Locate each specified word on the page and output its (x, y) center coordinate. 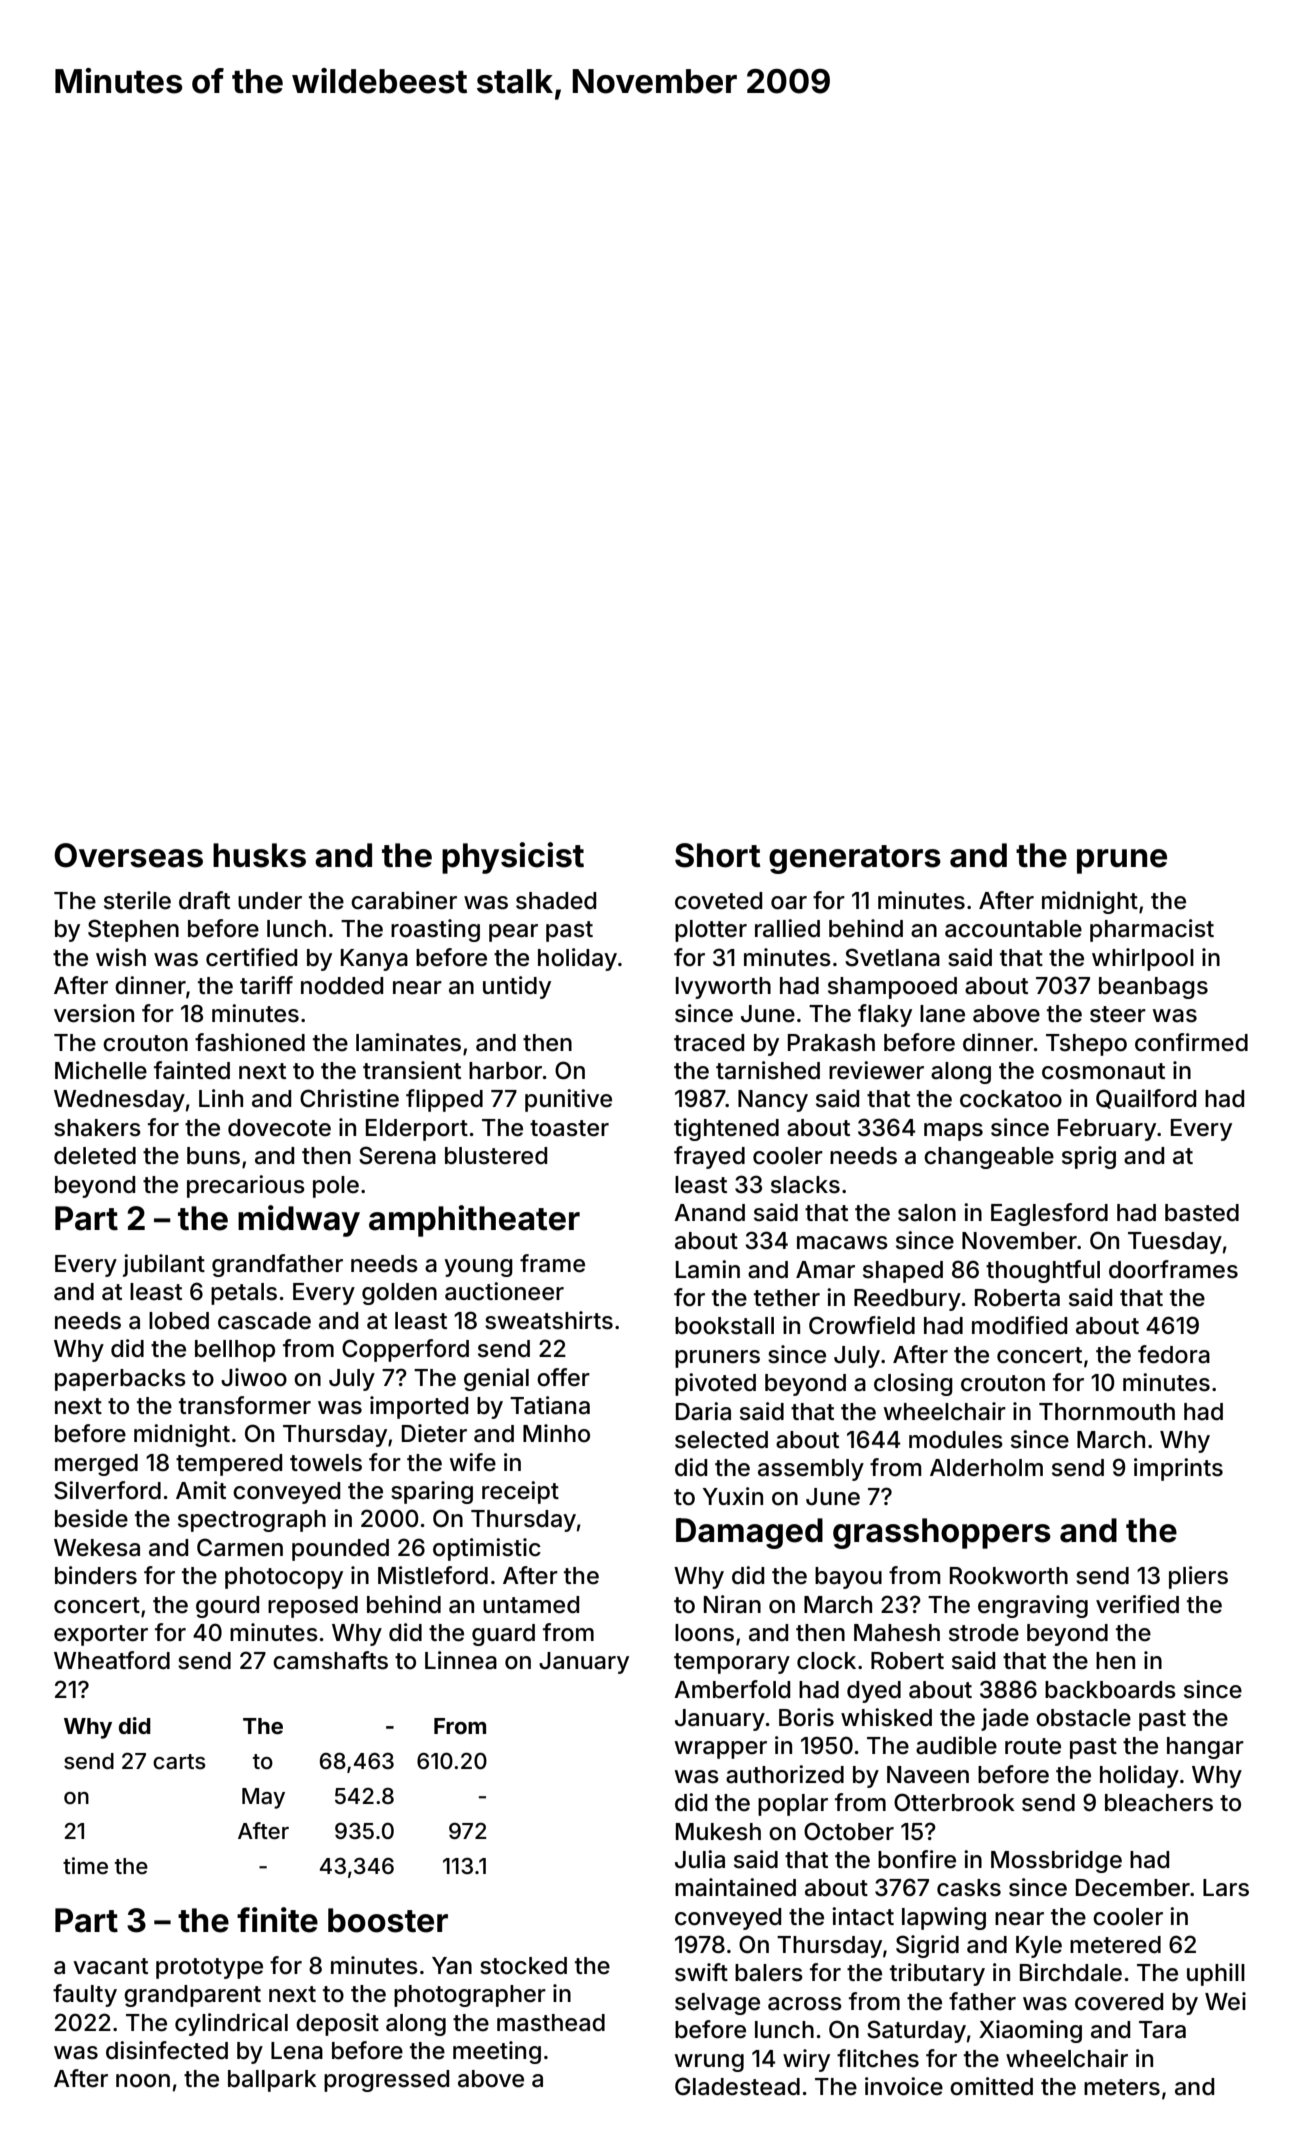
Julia (700, 1859)
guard (503, 1635)
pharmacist (1152, 930)
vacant (110, 1966)
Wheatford (112, 1660)
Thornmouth (1107, 1412)
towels (326, 1463)
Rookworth (1009, 1576)
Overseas (128, 855)
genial (496, 1379)
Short (718, 855)
